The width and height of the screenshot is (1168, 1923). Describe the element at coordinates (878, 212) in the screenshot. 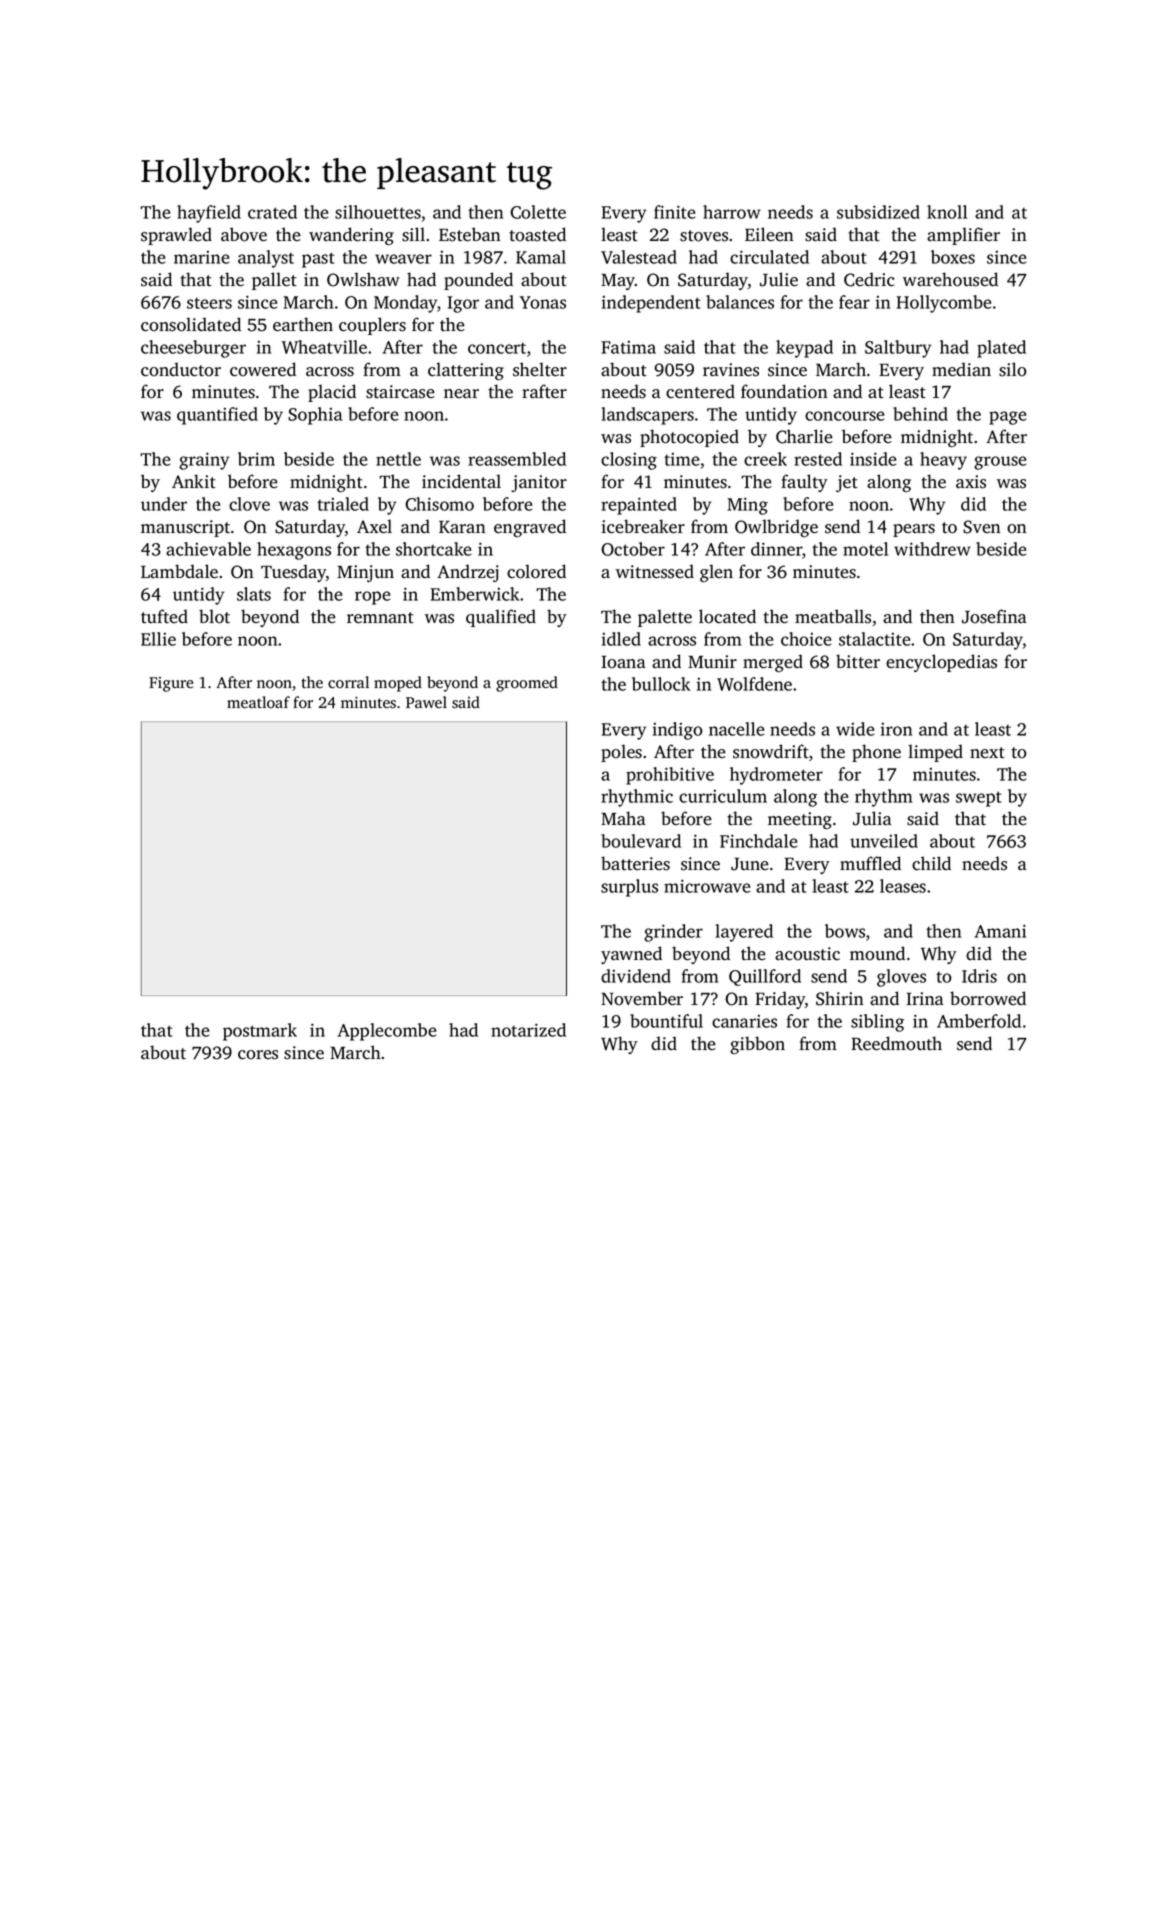

I see `subsidized` at that location.
